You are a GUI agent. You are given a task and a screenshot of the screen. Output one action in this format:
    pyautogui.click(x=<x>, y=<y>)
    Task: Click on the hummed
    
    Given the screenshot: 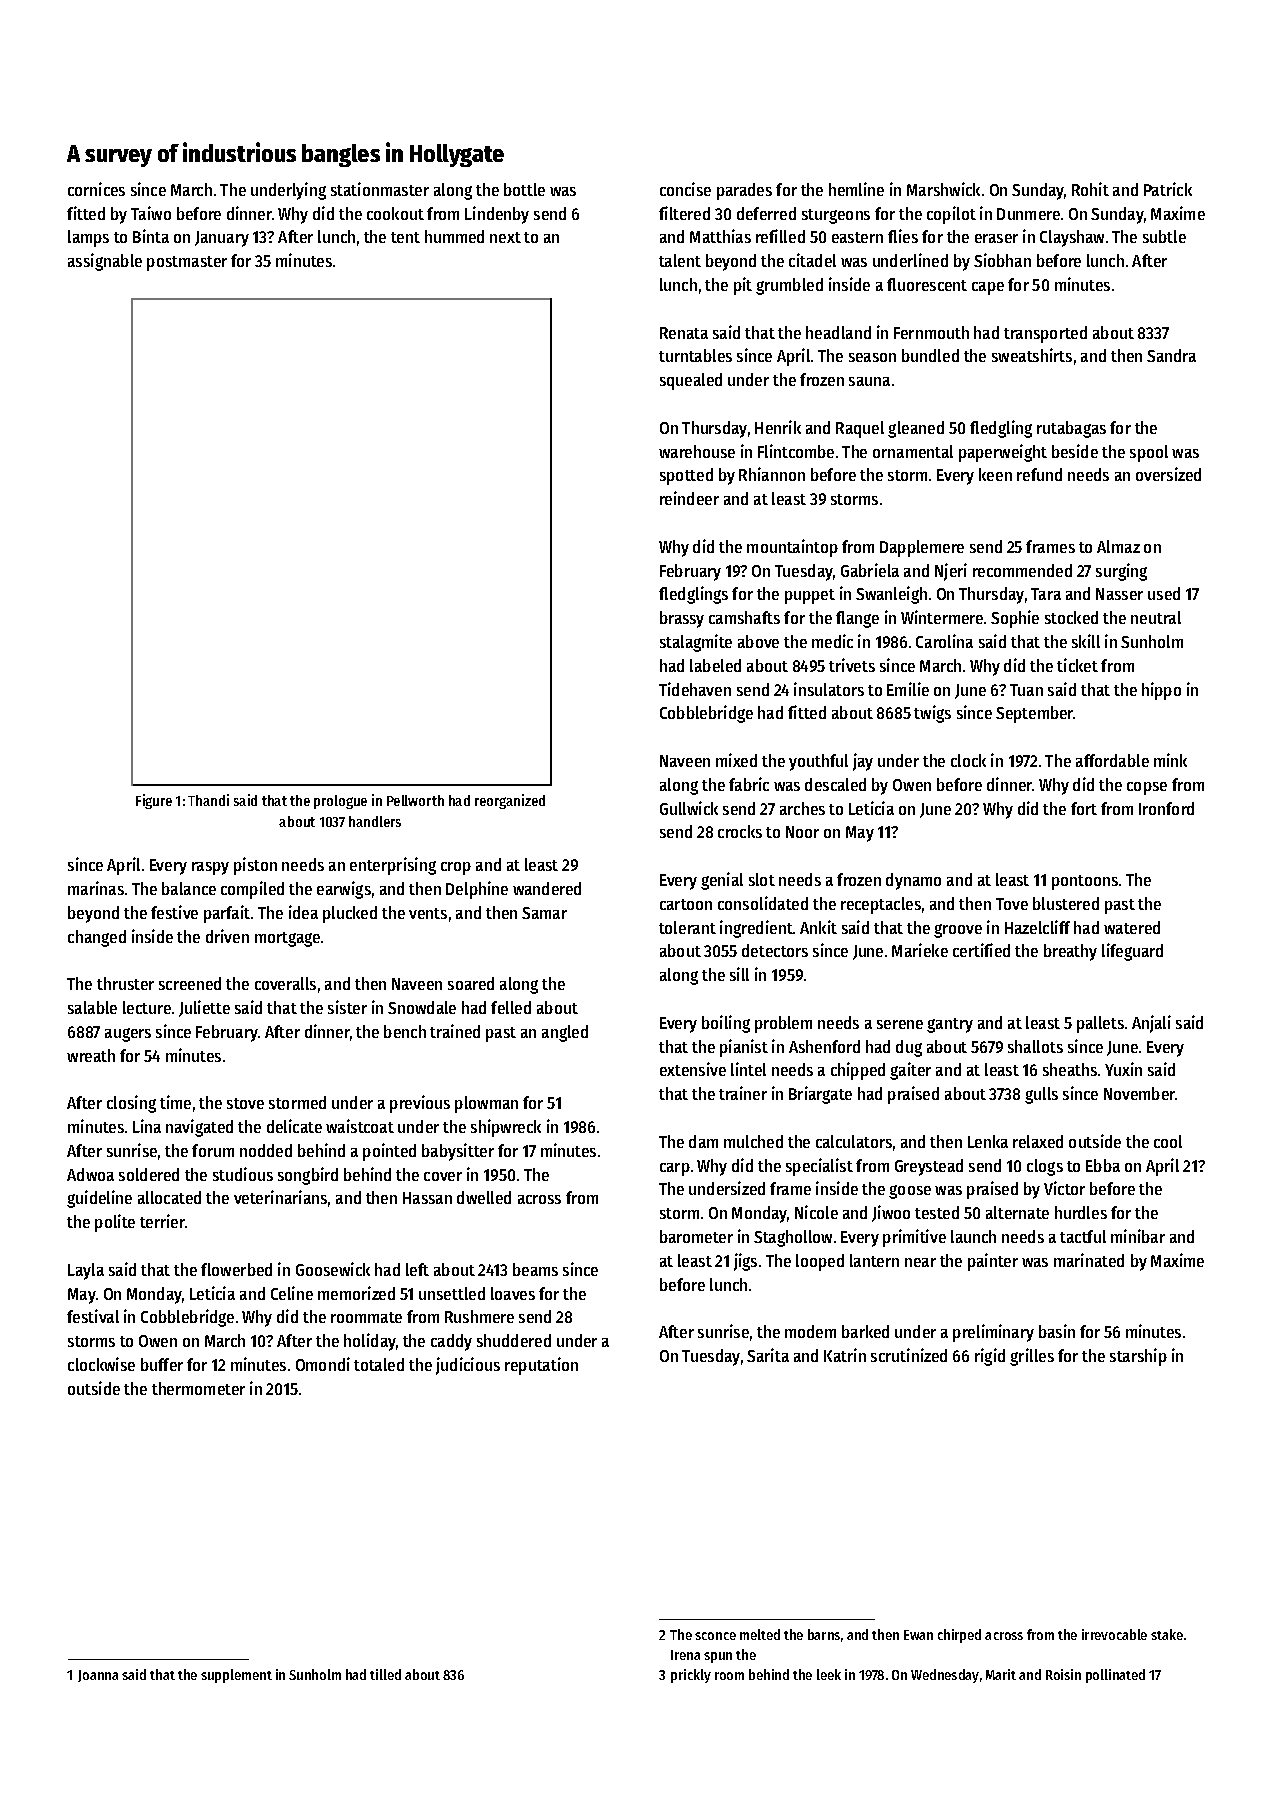 What is the action you would take?
    pyautogui.click(x=454, y=236)
